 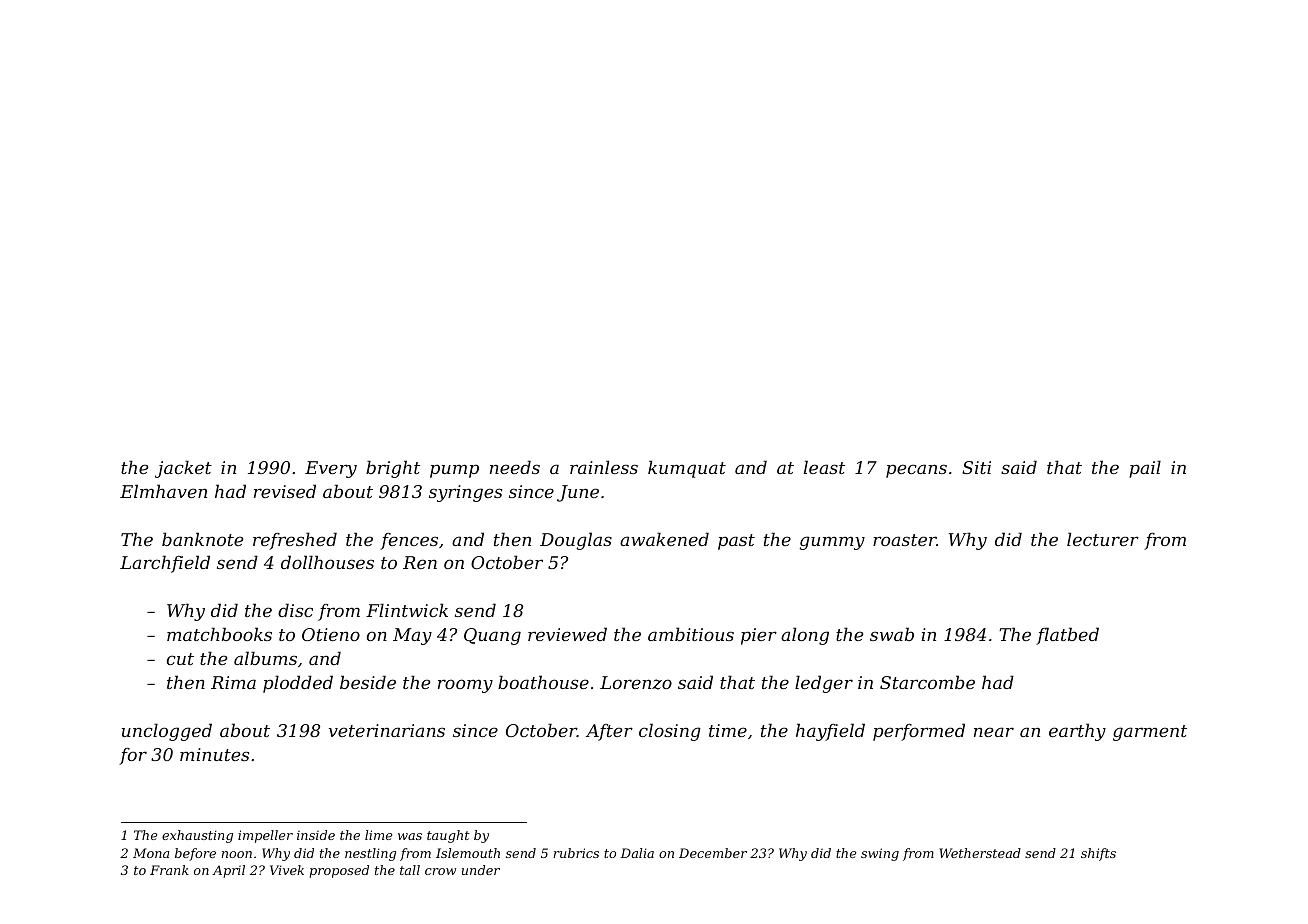 What do you see at coordinates (265, 658) in the image?
I see `albums` at bounding box center [265, 658].
